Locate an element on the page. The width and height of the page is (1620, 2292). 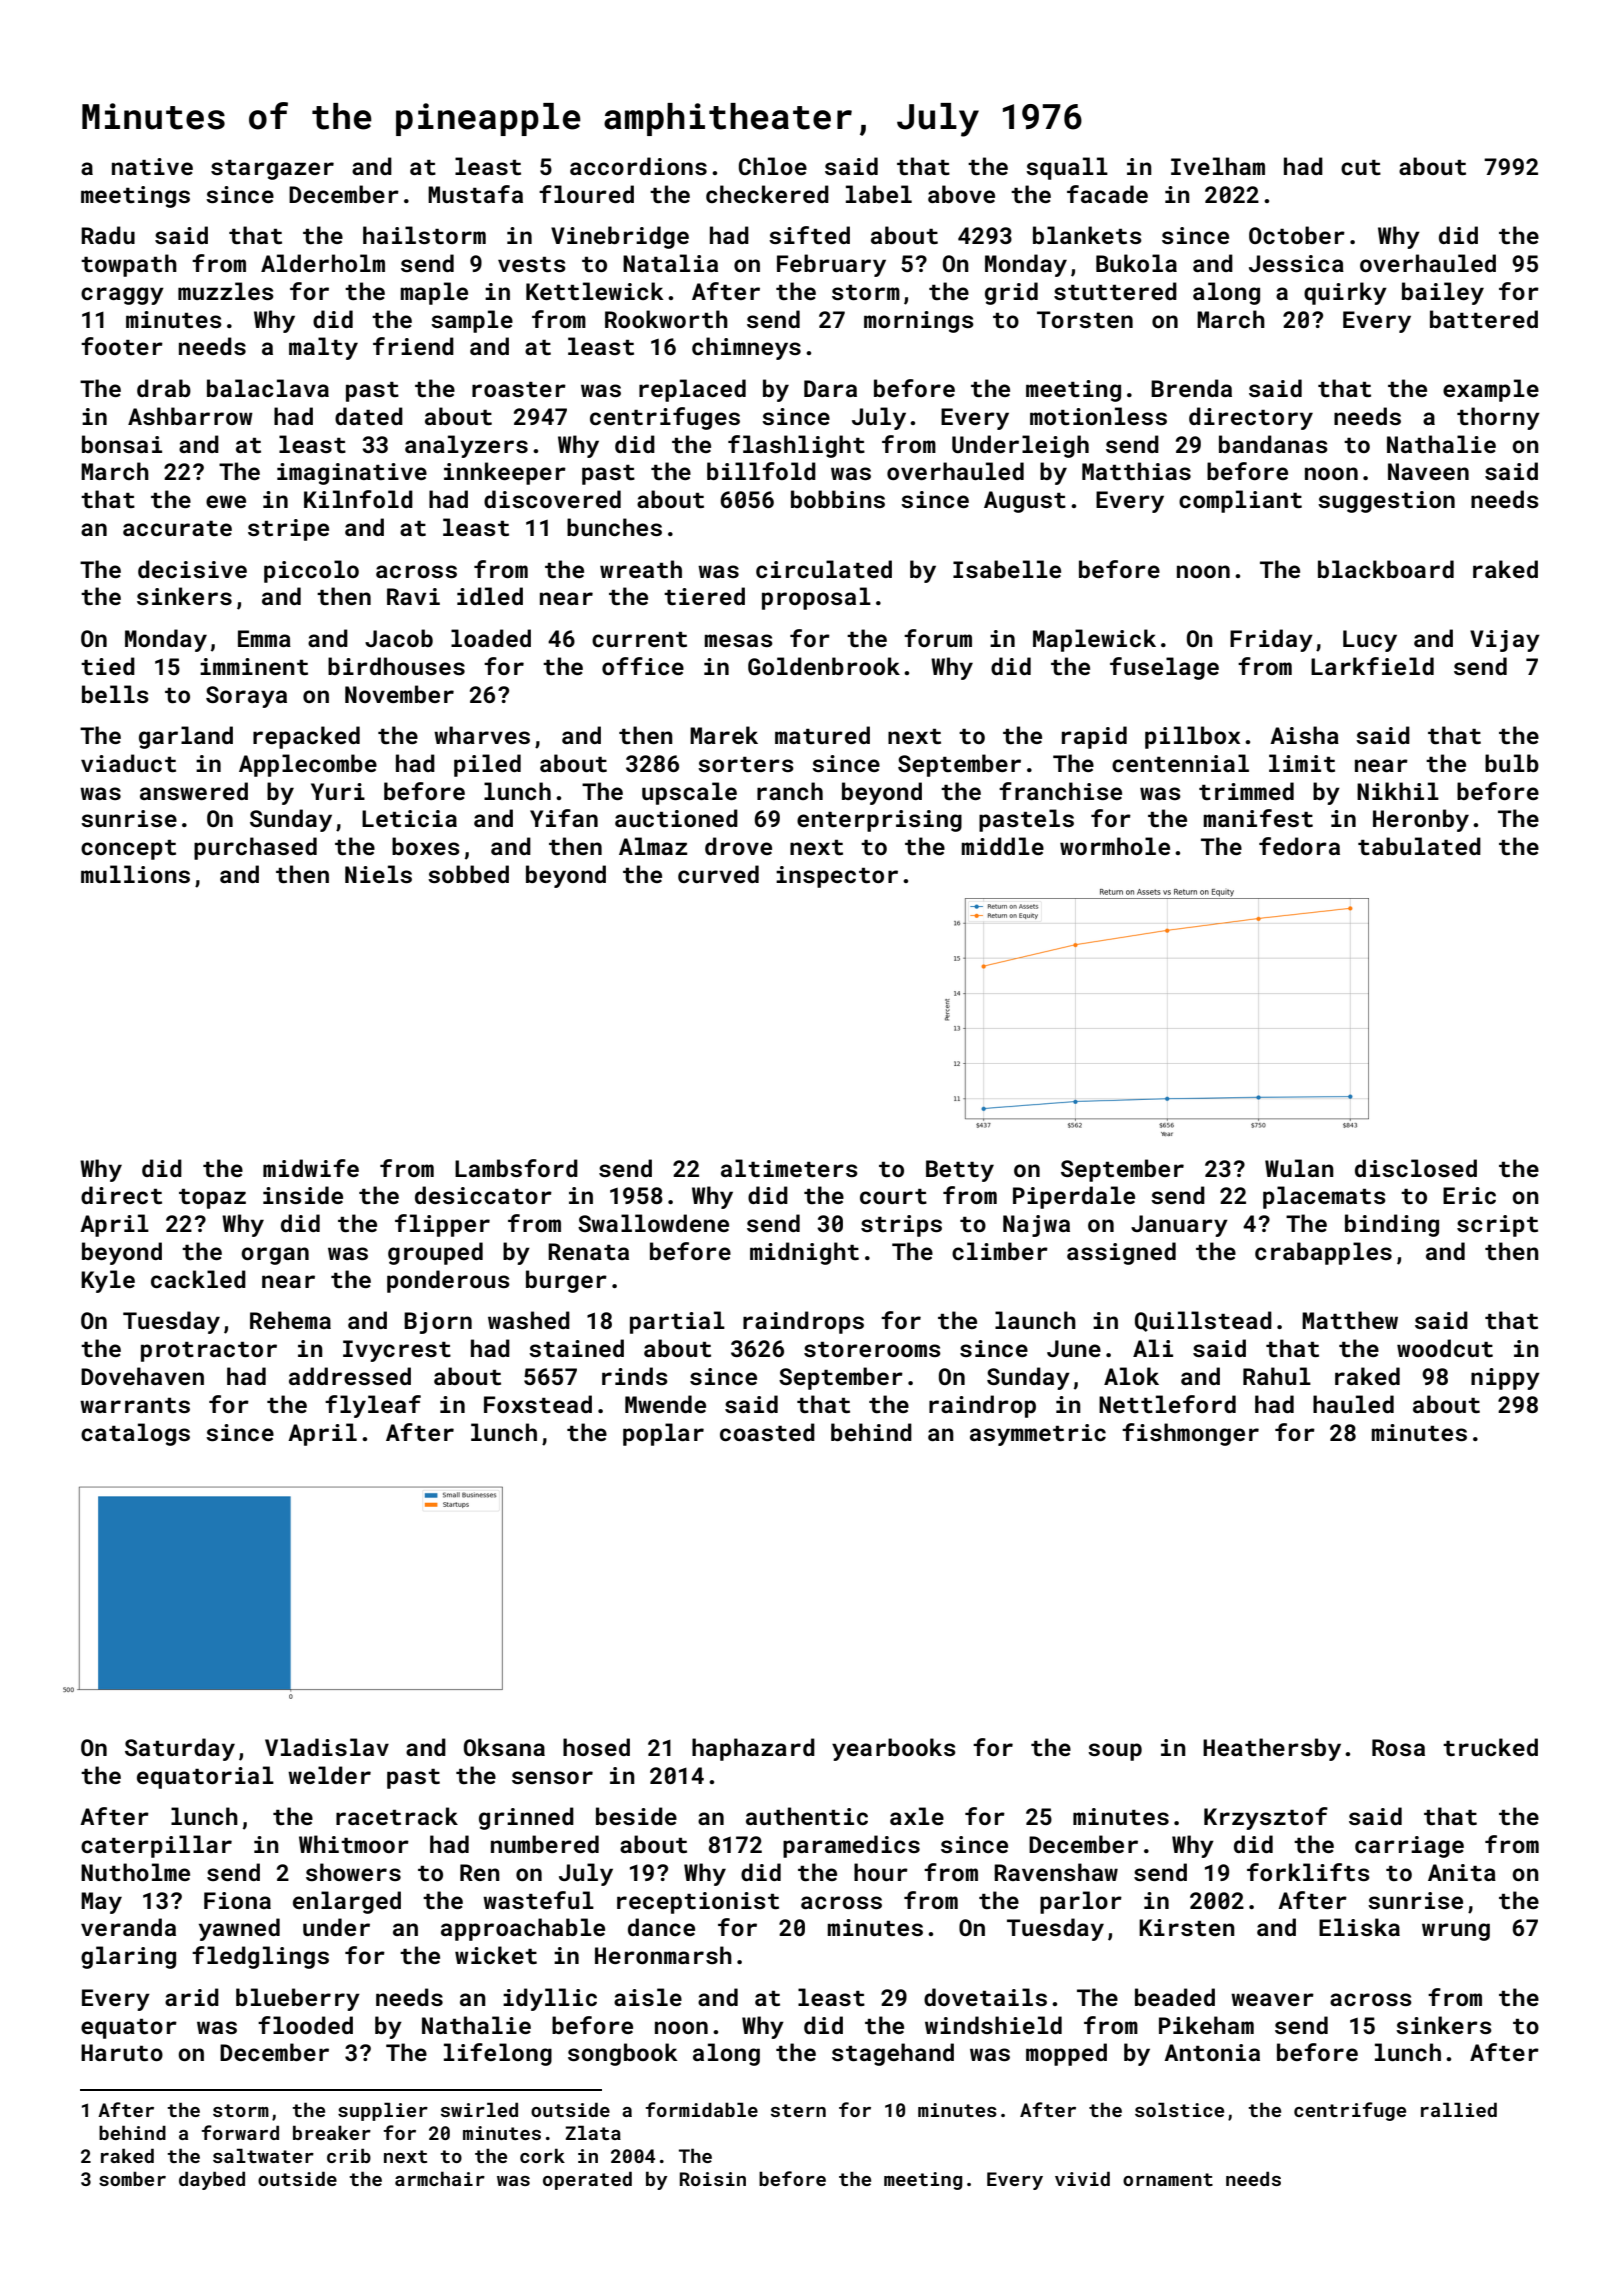
breaker is located at coordinates (332, 2132).
